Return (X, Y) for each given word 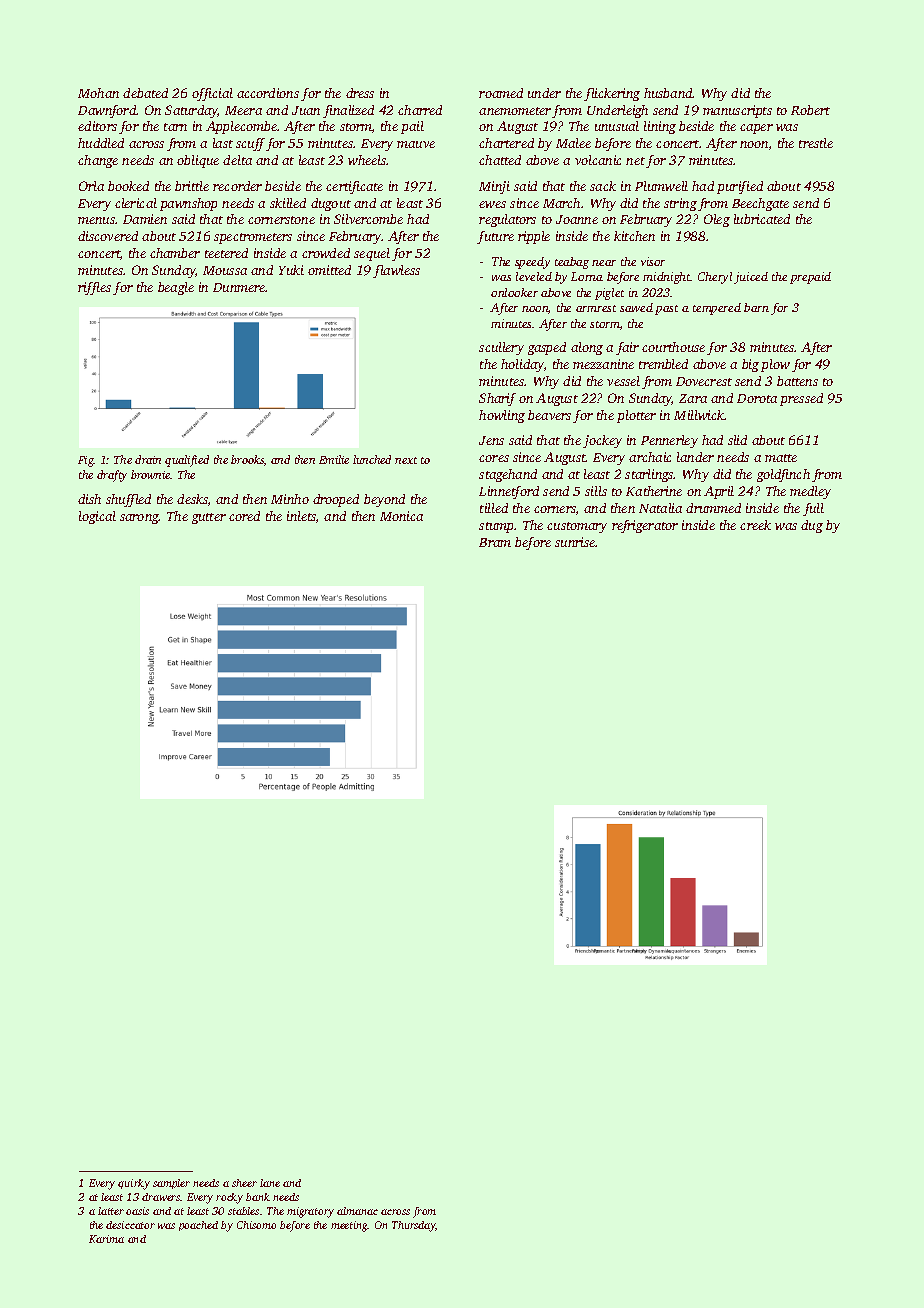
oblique (198, 161)
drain (148, 459)
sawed (636, 307)
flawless (396, 271)
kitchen (634, 236)
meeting (349, 1226)
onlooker (514, 292)
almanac (357, 1211)
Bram (495, 542)
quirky (134, 1184)
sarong (139, 519)
